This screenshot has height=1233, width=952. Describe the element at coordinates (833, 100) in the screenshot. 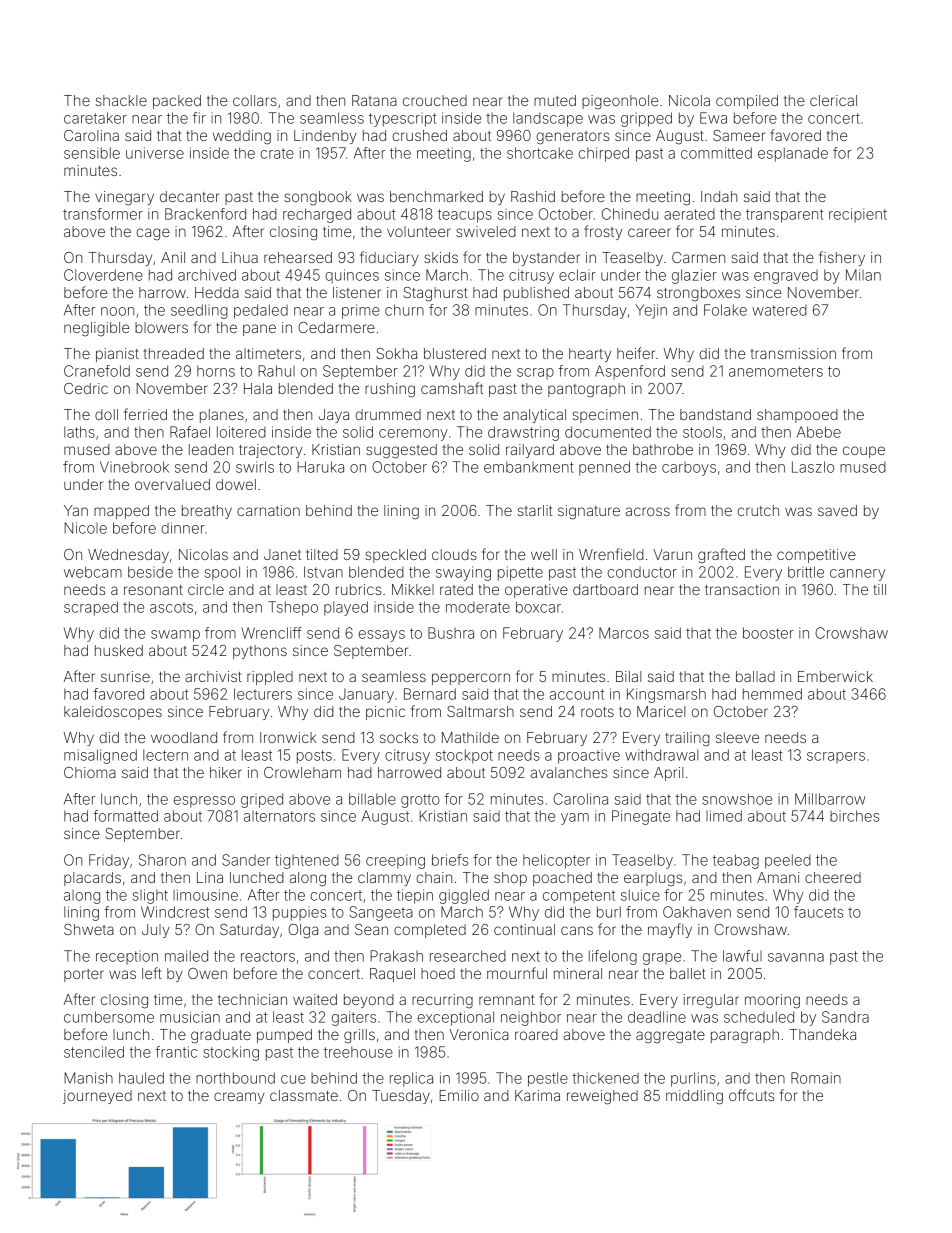

I see `clerical` at that location.
